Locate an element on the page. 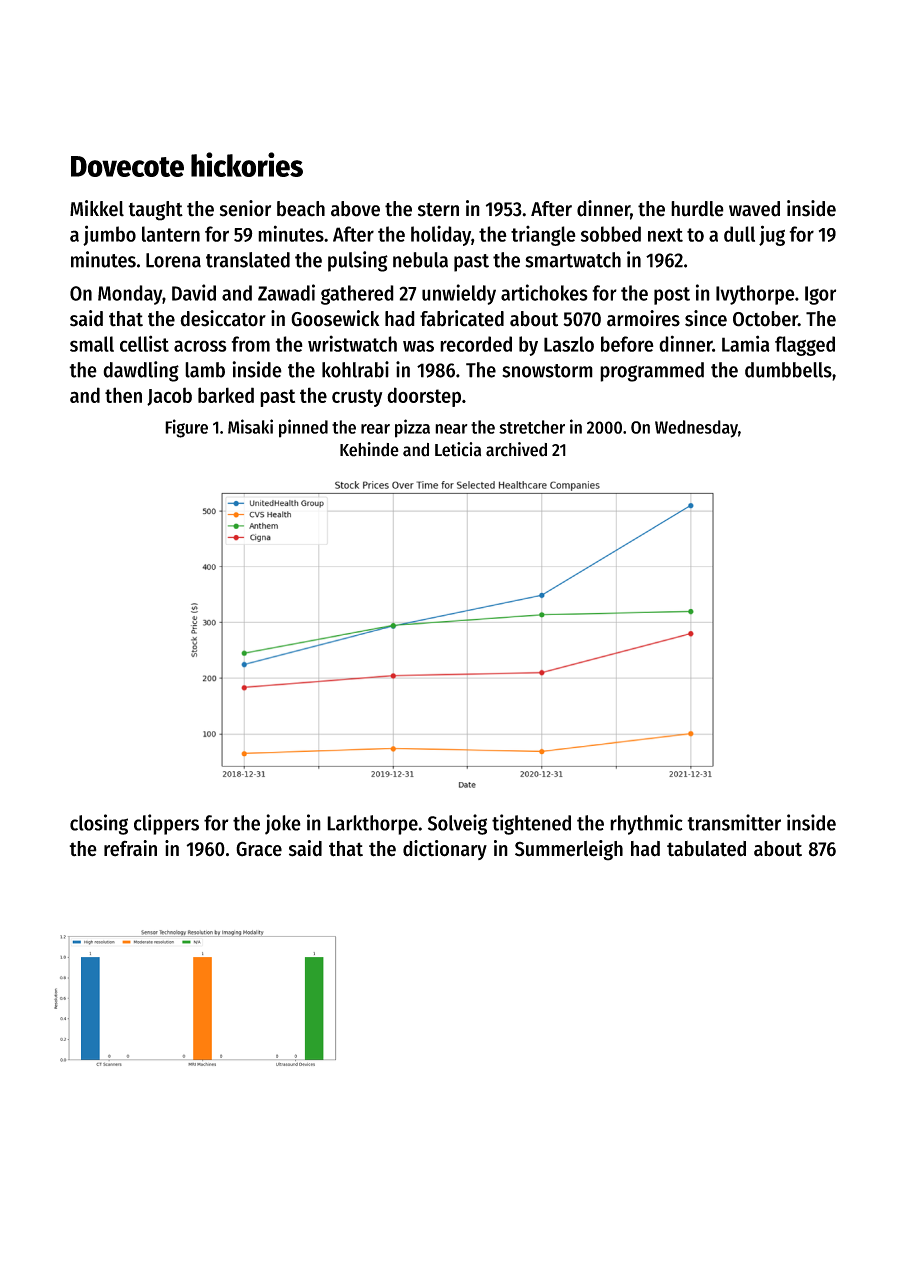  barked is located at coordinates (226, 395).
